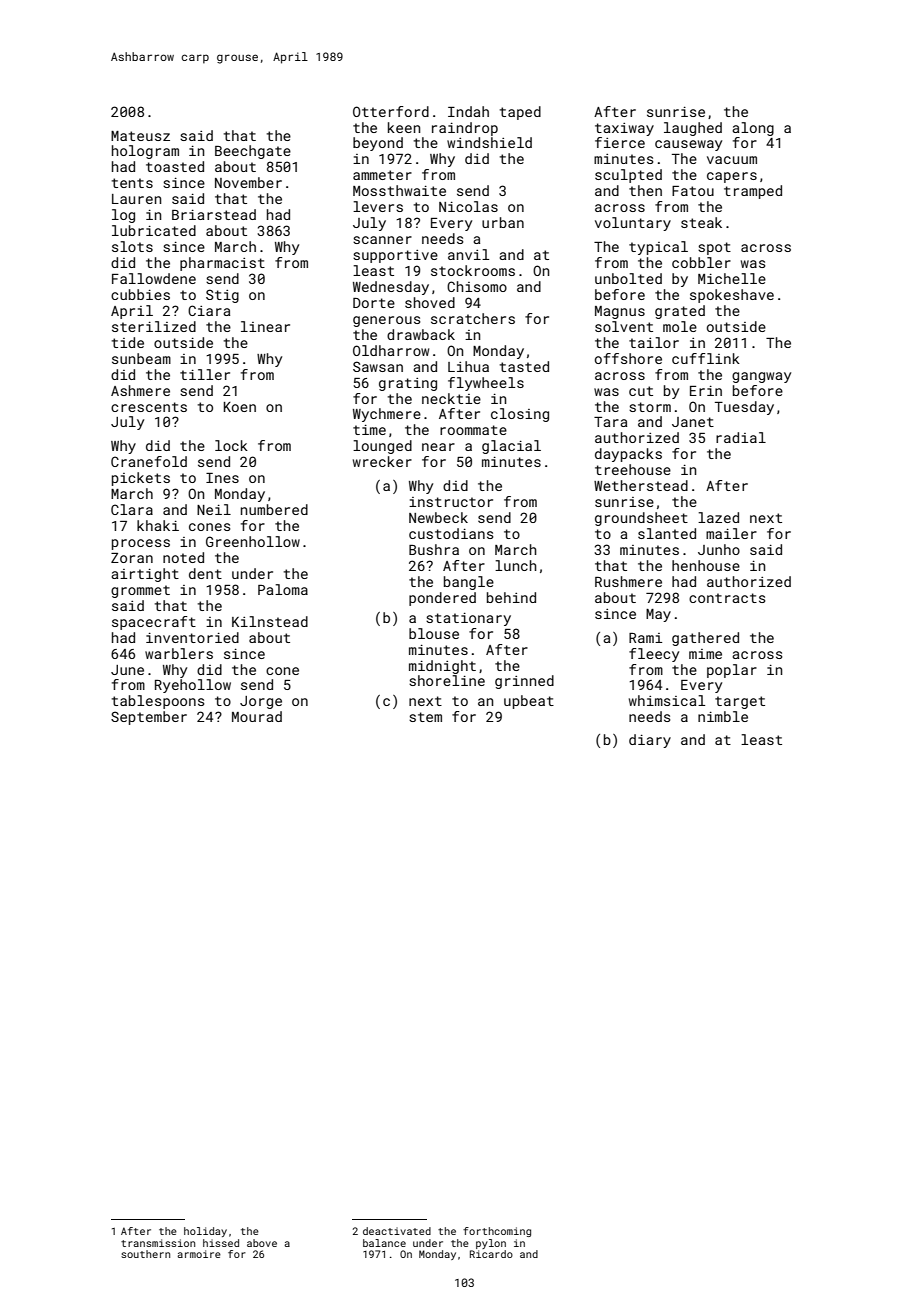  I want to click on glacial, so click(511, 447).
